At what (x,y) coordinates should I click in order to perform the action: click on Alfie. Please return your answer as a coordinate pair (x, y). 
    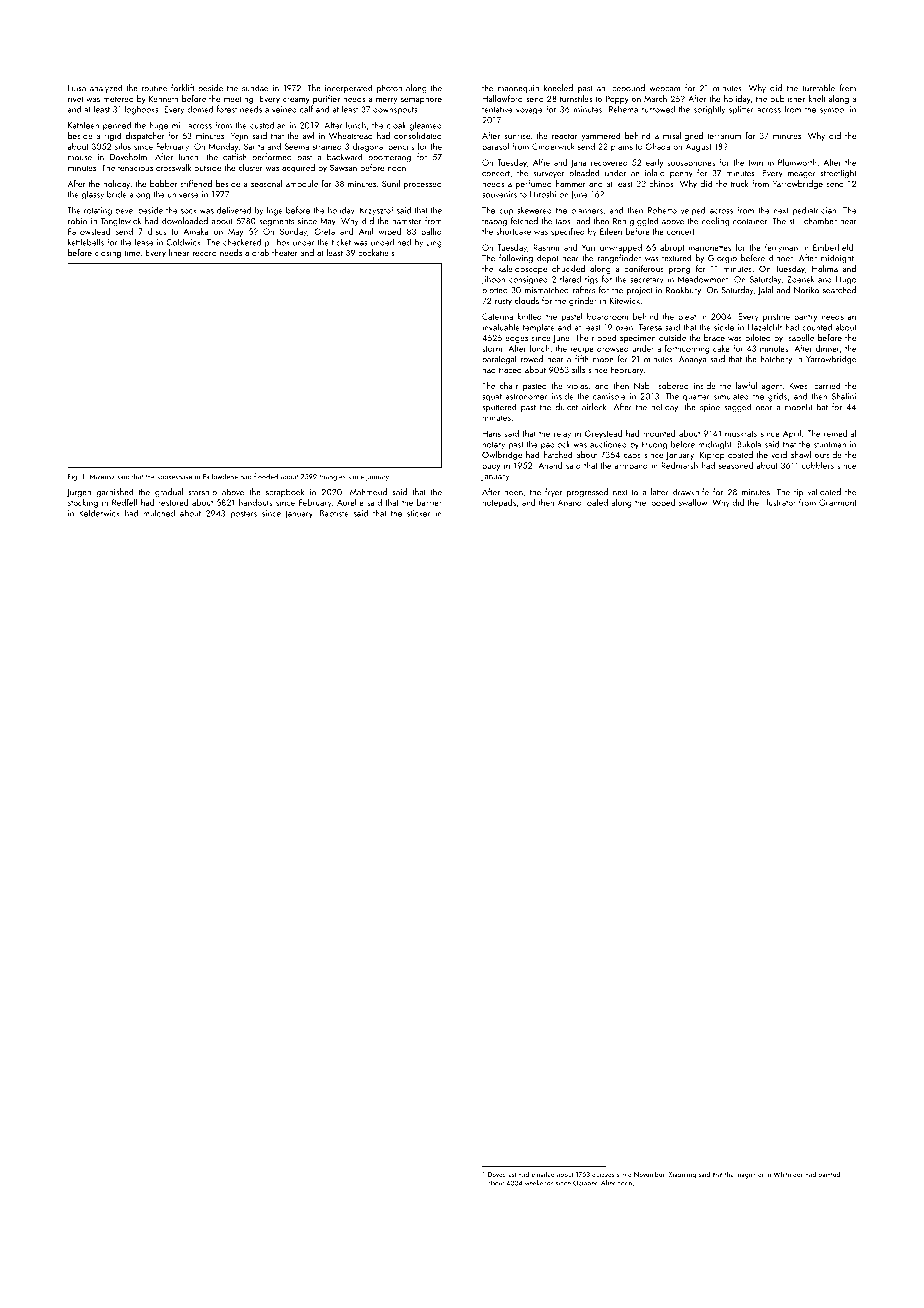
    Looking at the image, I should click on (541, 162).
